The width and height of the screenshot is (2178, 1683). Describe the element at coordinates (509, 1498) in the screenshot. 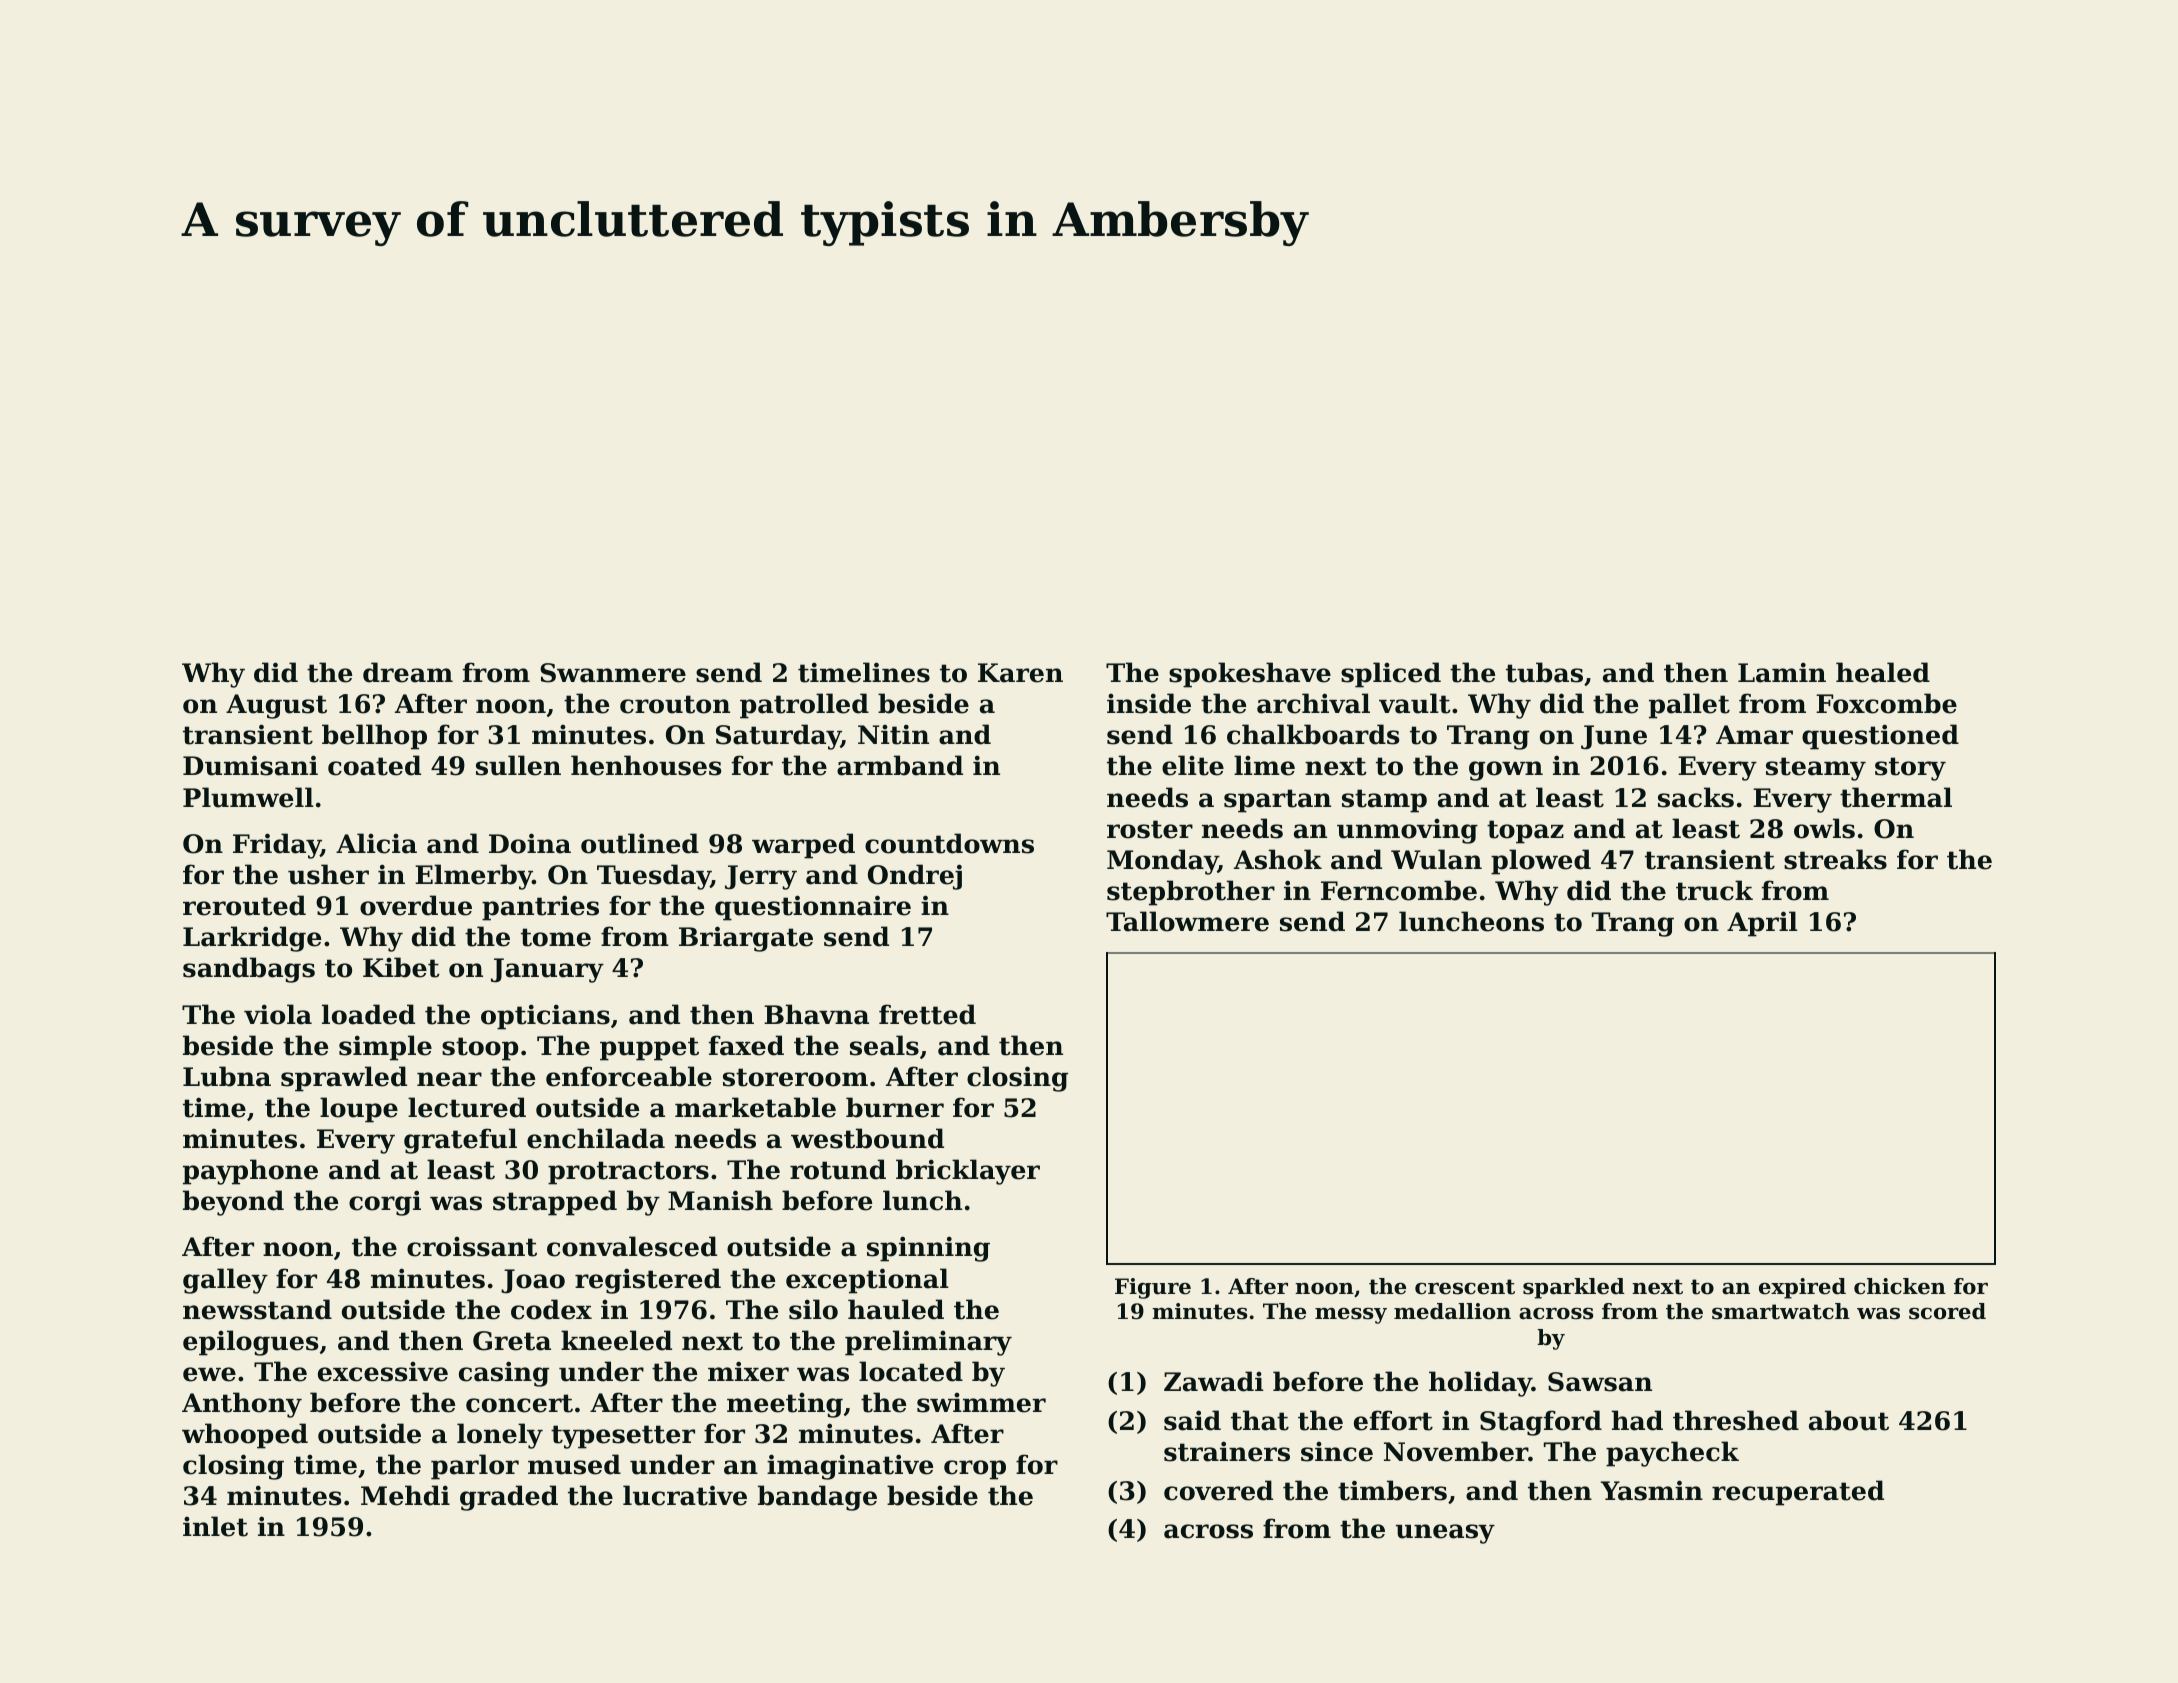

I see `graded` at that location.
